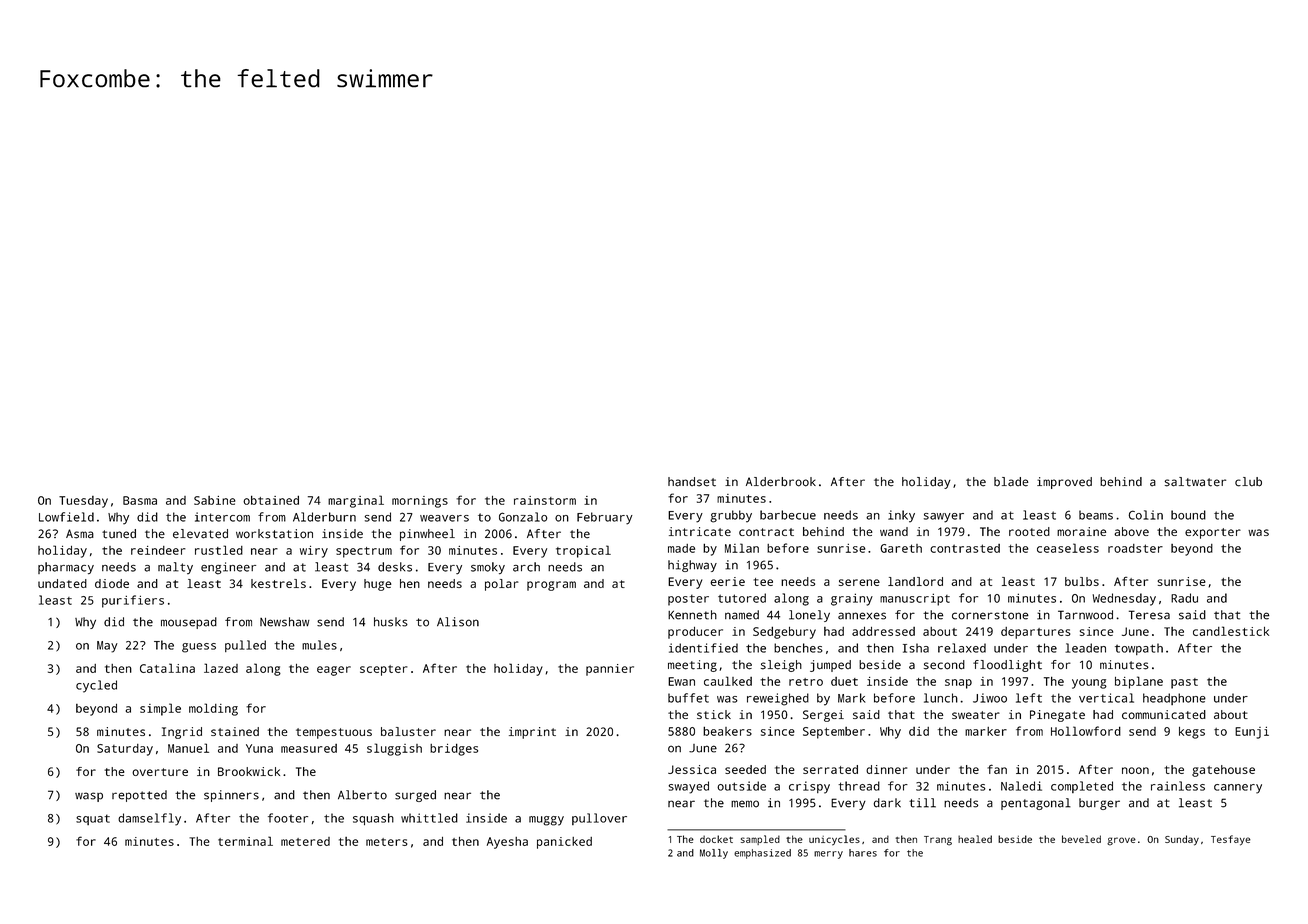 Image resolution: width=1308 pixels, height=924 pixels. I want to click on Sabine, so click(214, 500).
